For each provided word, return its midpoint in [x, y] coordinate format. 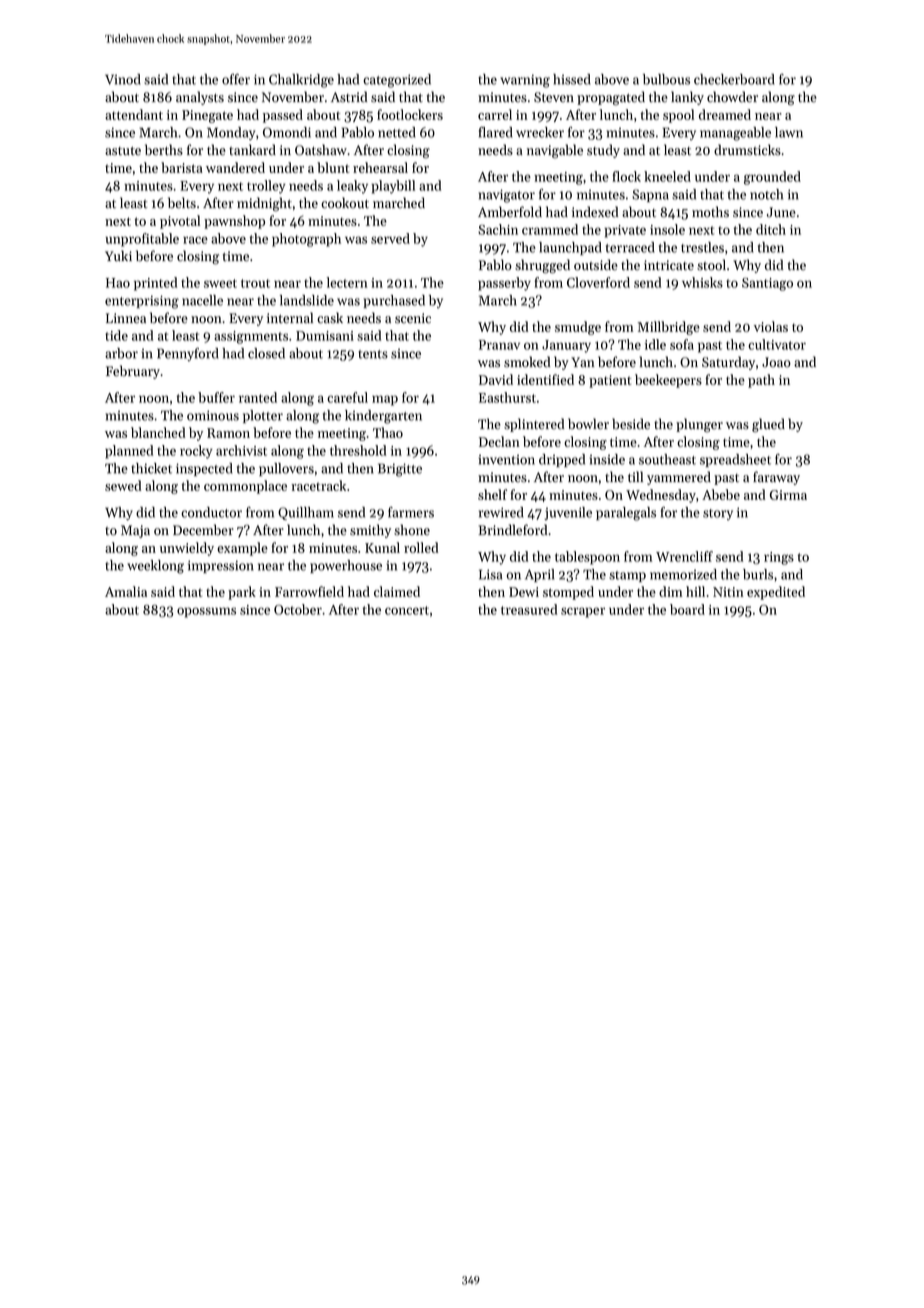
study [603, 151]
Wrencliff [684, 556]
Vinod [123, 79]
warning [525, 81]
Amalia [126, 591]
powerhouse [346, 566]
